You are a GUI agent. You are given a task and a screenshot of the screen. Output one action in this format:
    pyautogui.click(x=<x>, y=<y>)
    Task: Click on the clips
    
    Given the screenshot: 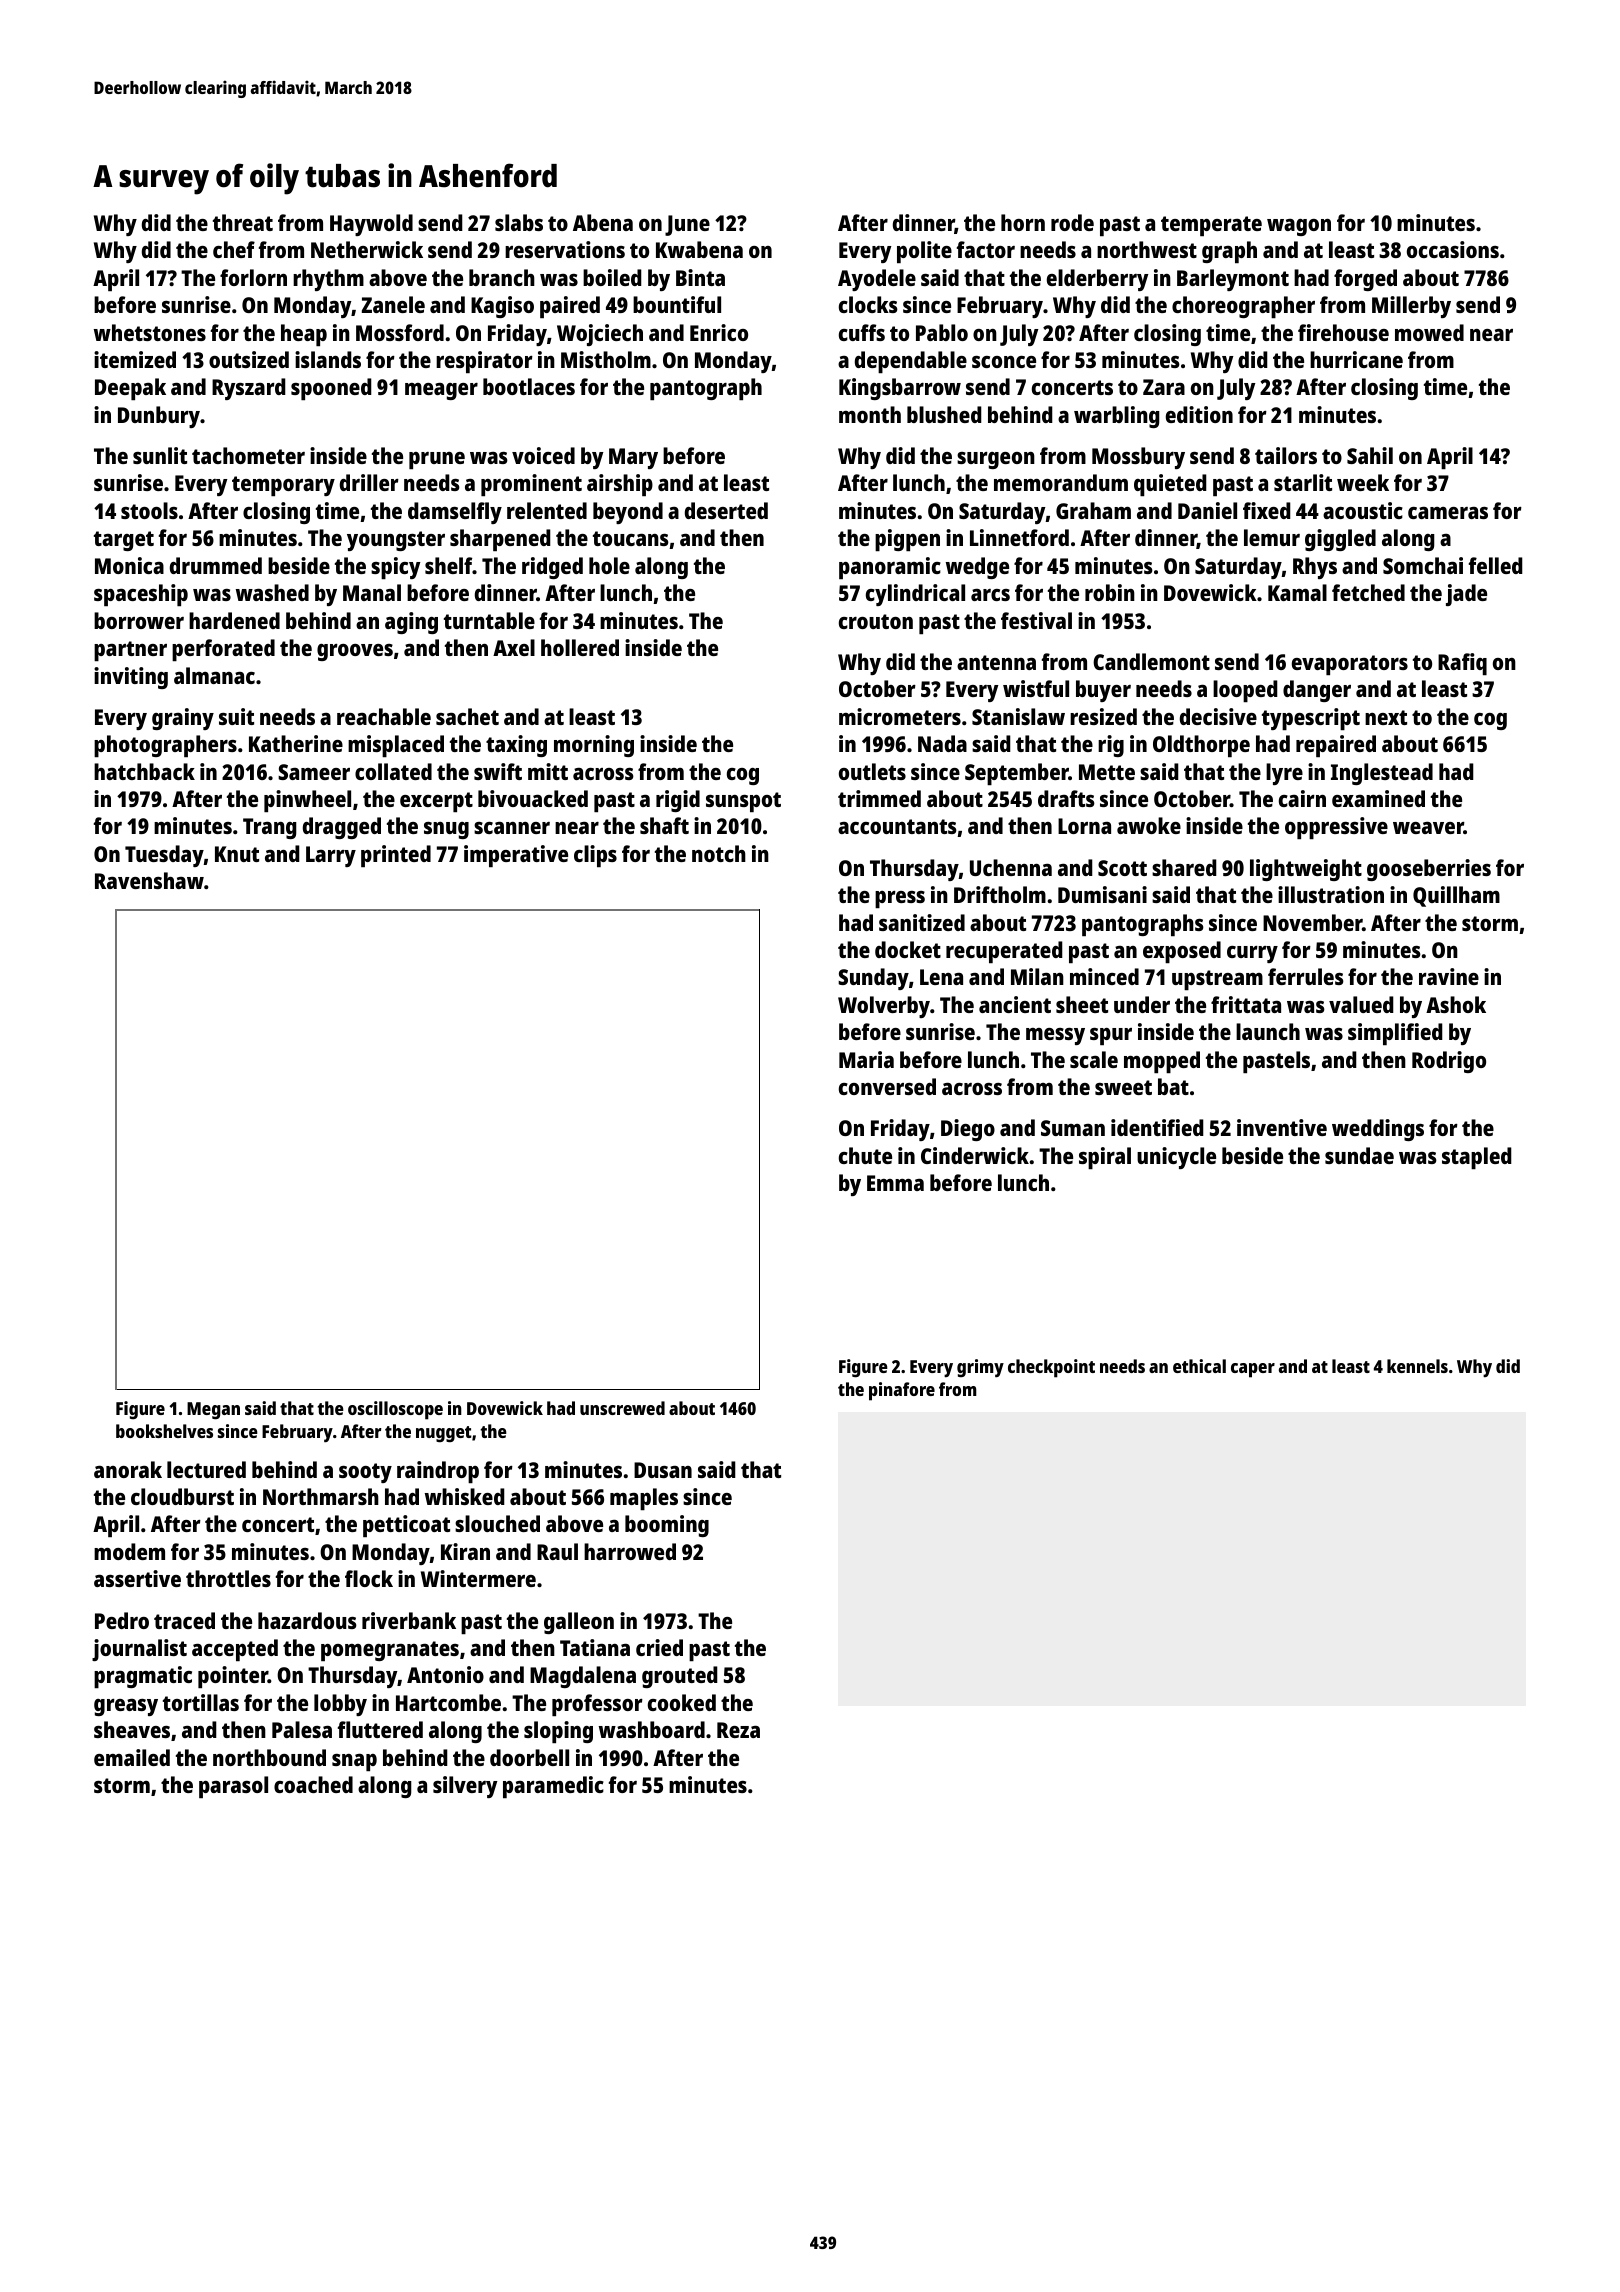 What is the action you would take?
    pyautogui.click(x=595, y=856)
